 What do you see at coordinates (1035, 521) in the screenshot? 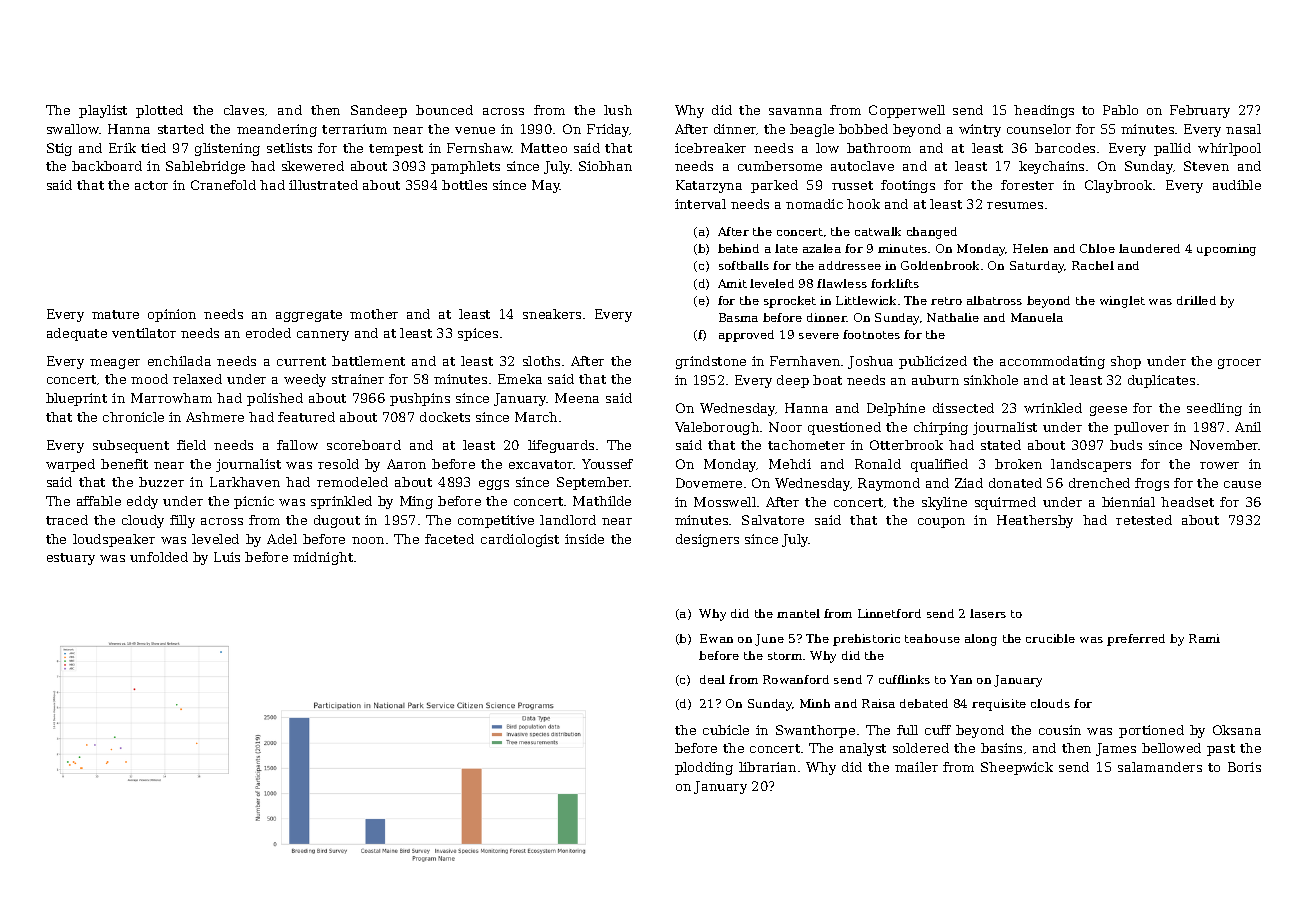
I see `Heathersby` at bounding box center [1035, 521].
